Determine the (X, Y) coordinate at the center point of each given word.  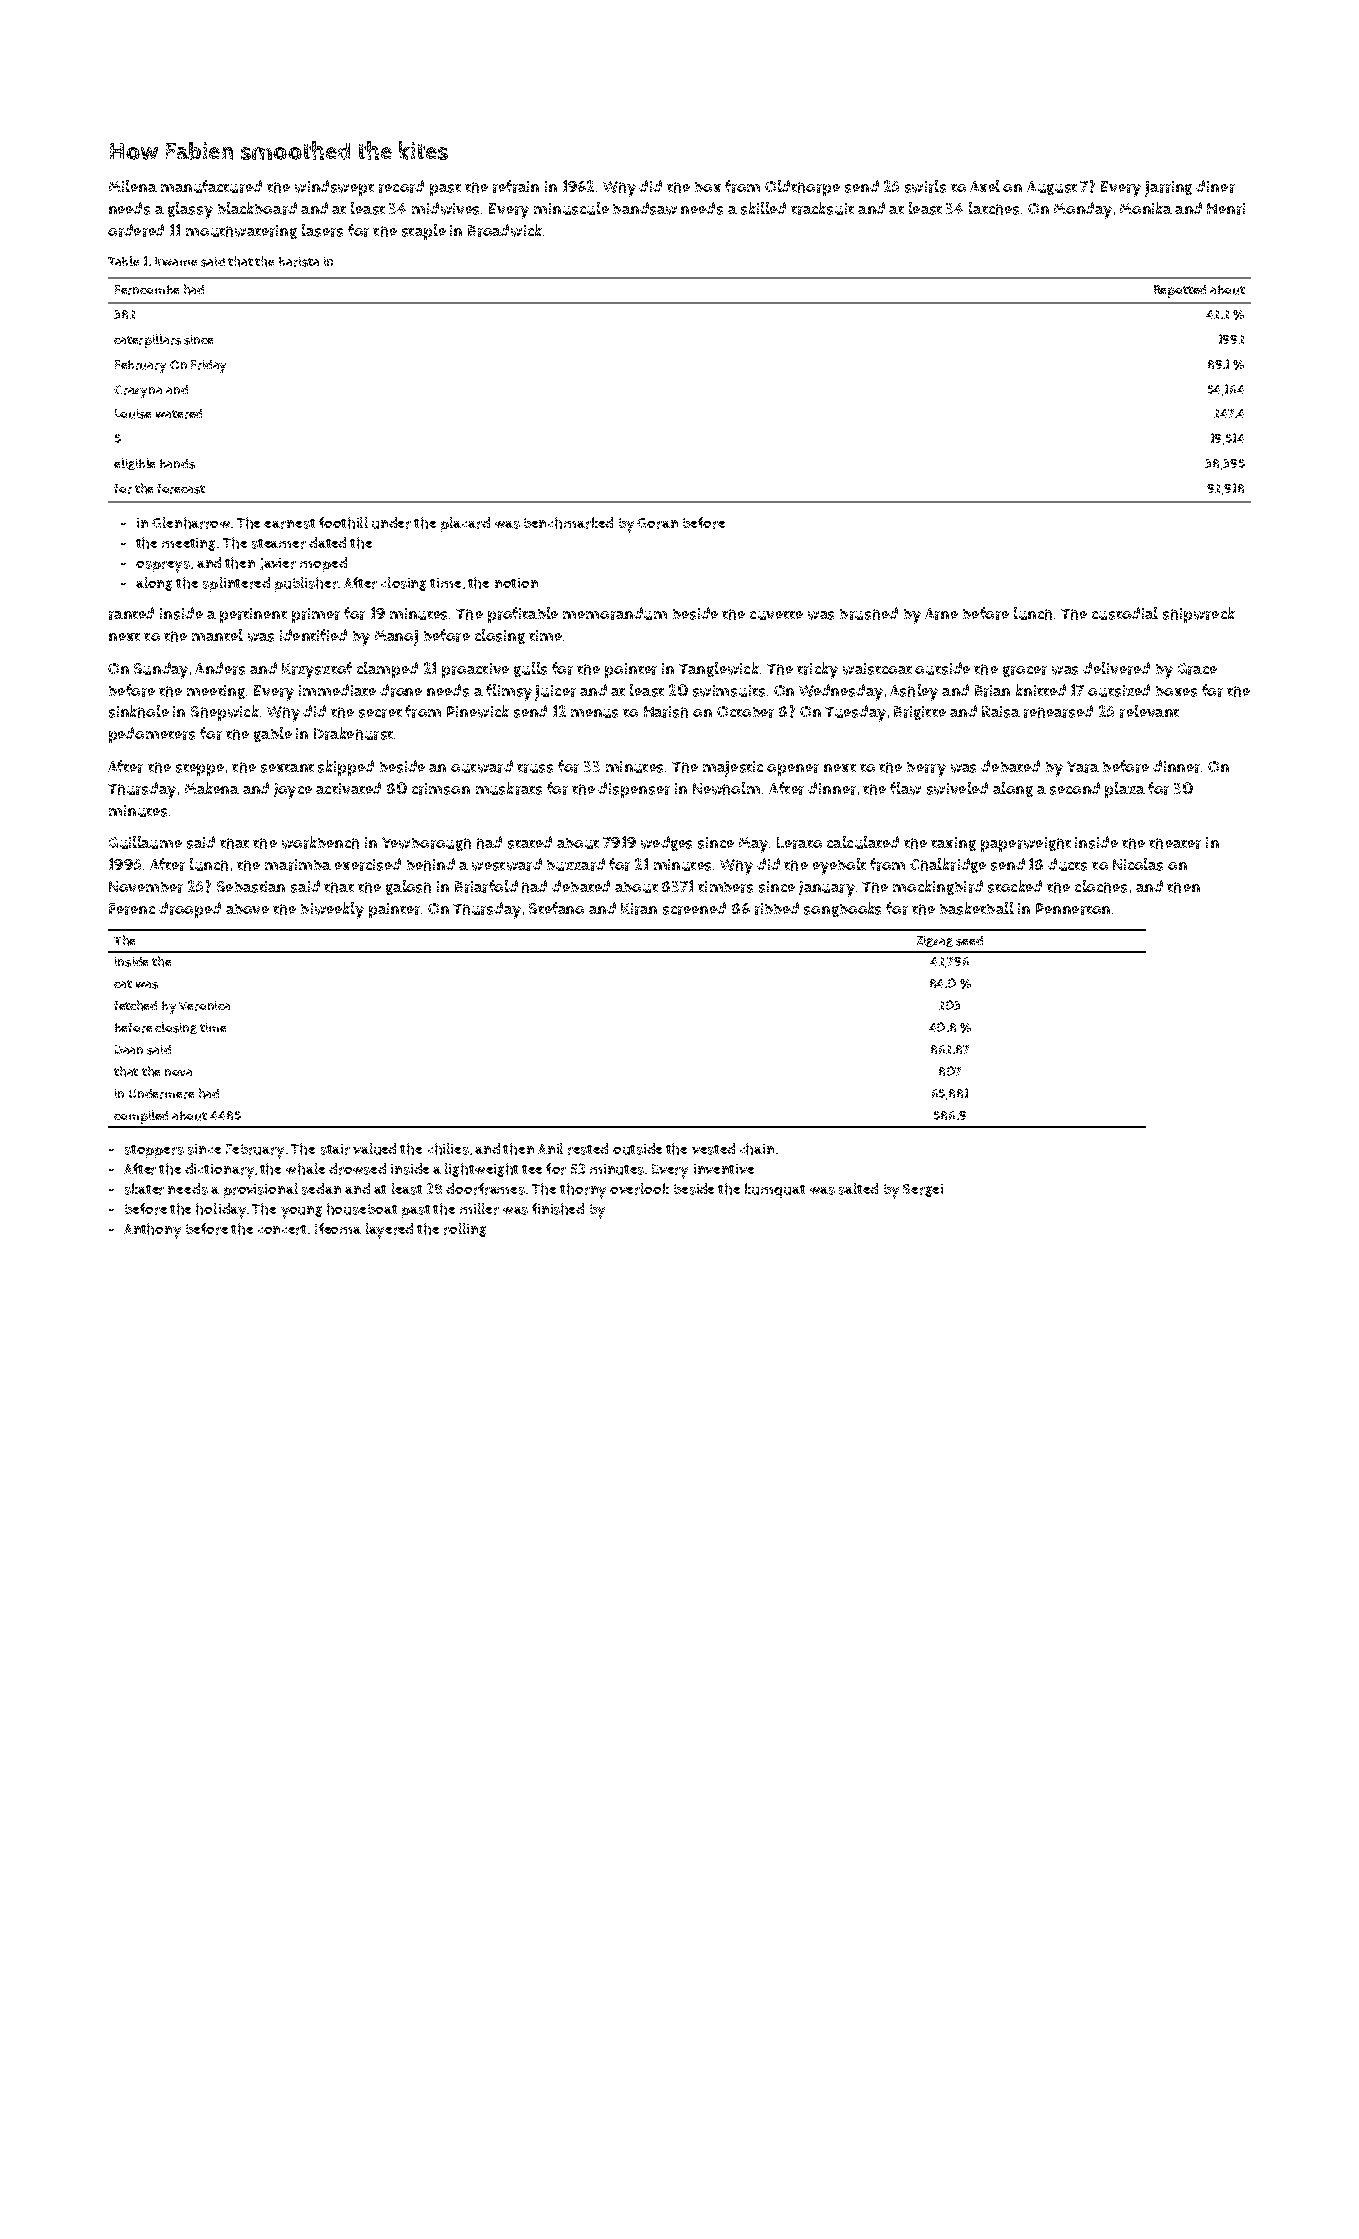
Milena (133, 186)
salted (858, 1189)
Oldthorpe (802, 188)
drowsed (357, 1169)
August (1052, 188)
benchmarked (568, 523)
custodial (1125, 613)
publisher (306, 584)
